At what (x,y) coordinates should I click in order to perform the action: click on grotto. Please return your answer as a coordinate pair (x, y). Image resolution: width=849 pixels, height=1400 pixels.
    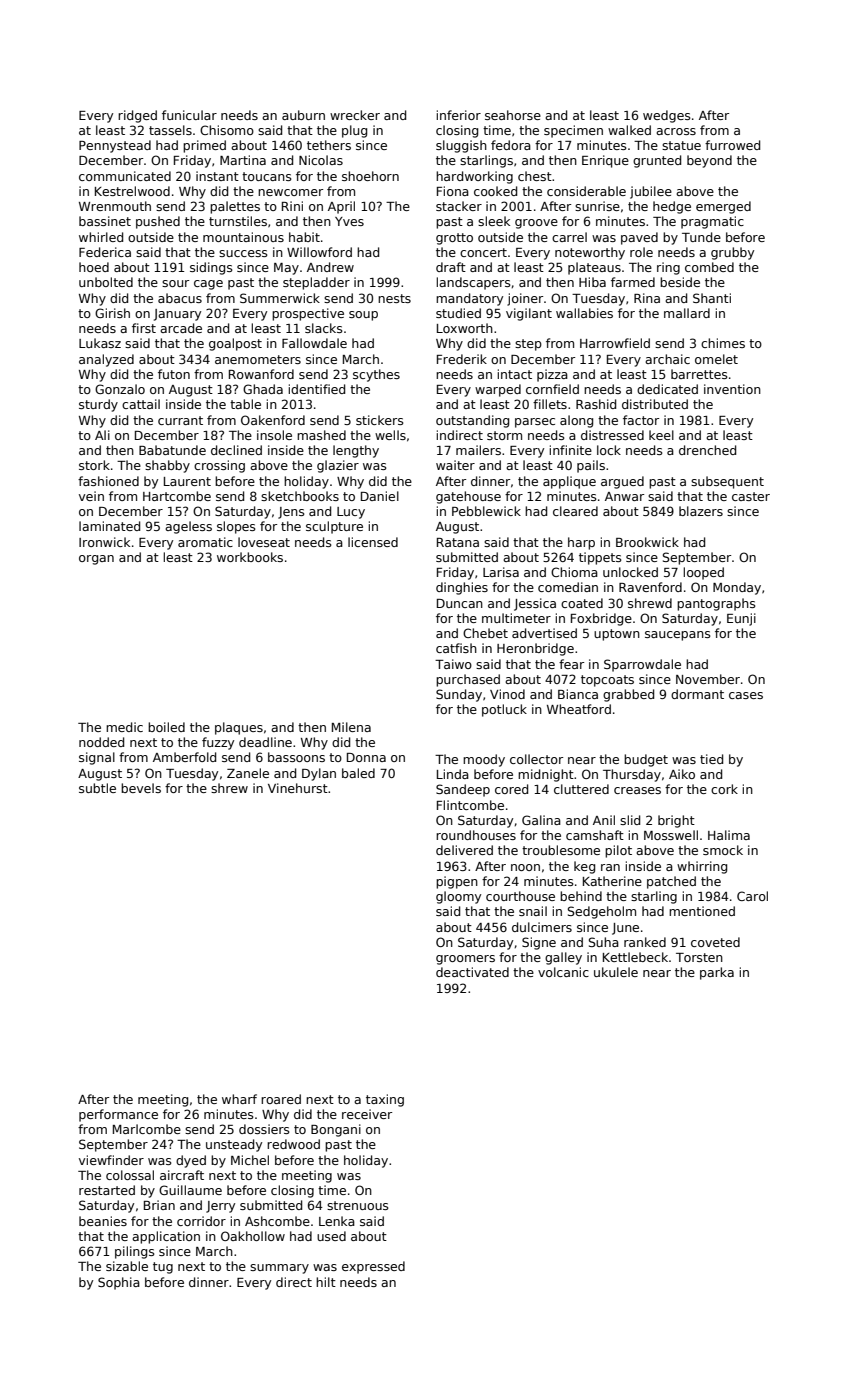
    Looking at the image, I should click on (454, 239).
